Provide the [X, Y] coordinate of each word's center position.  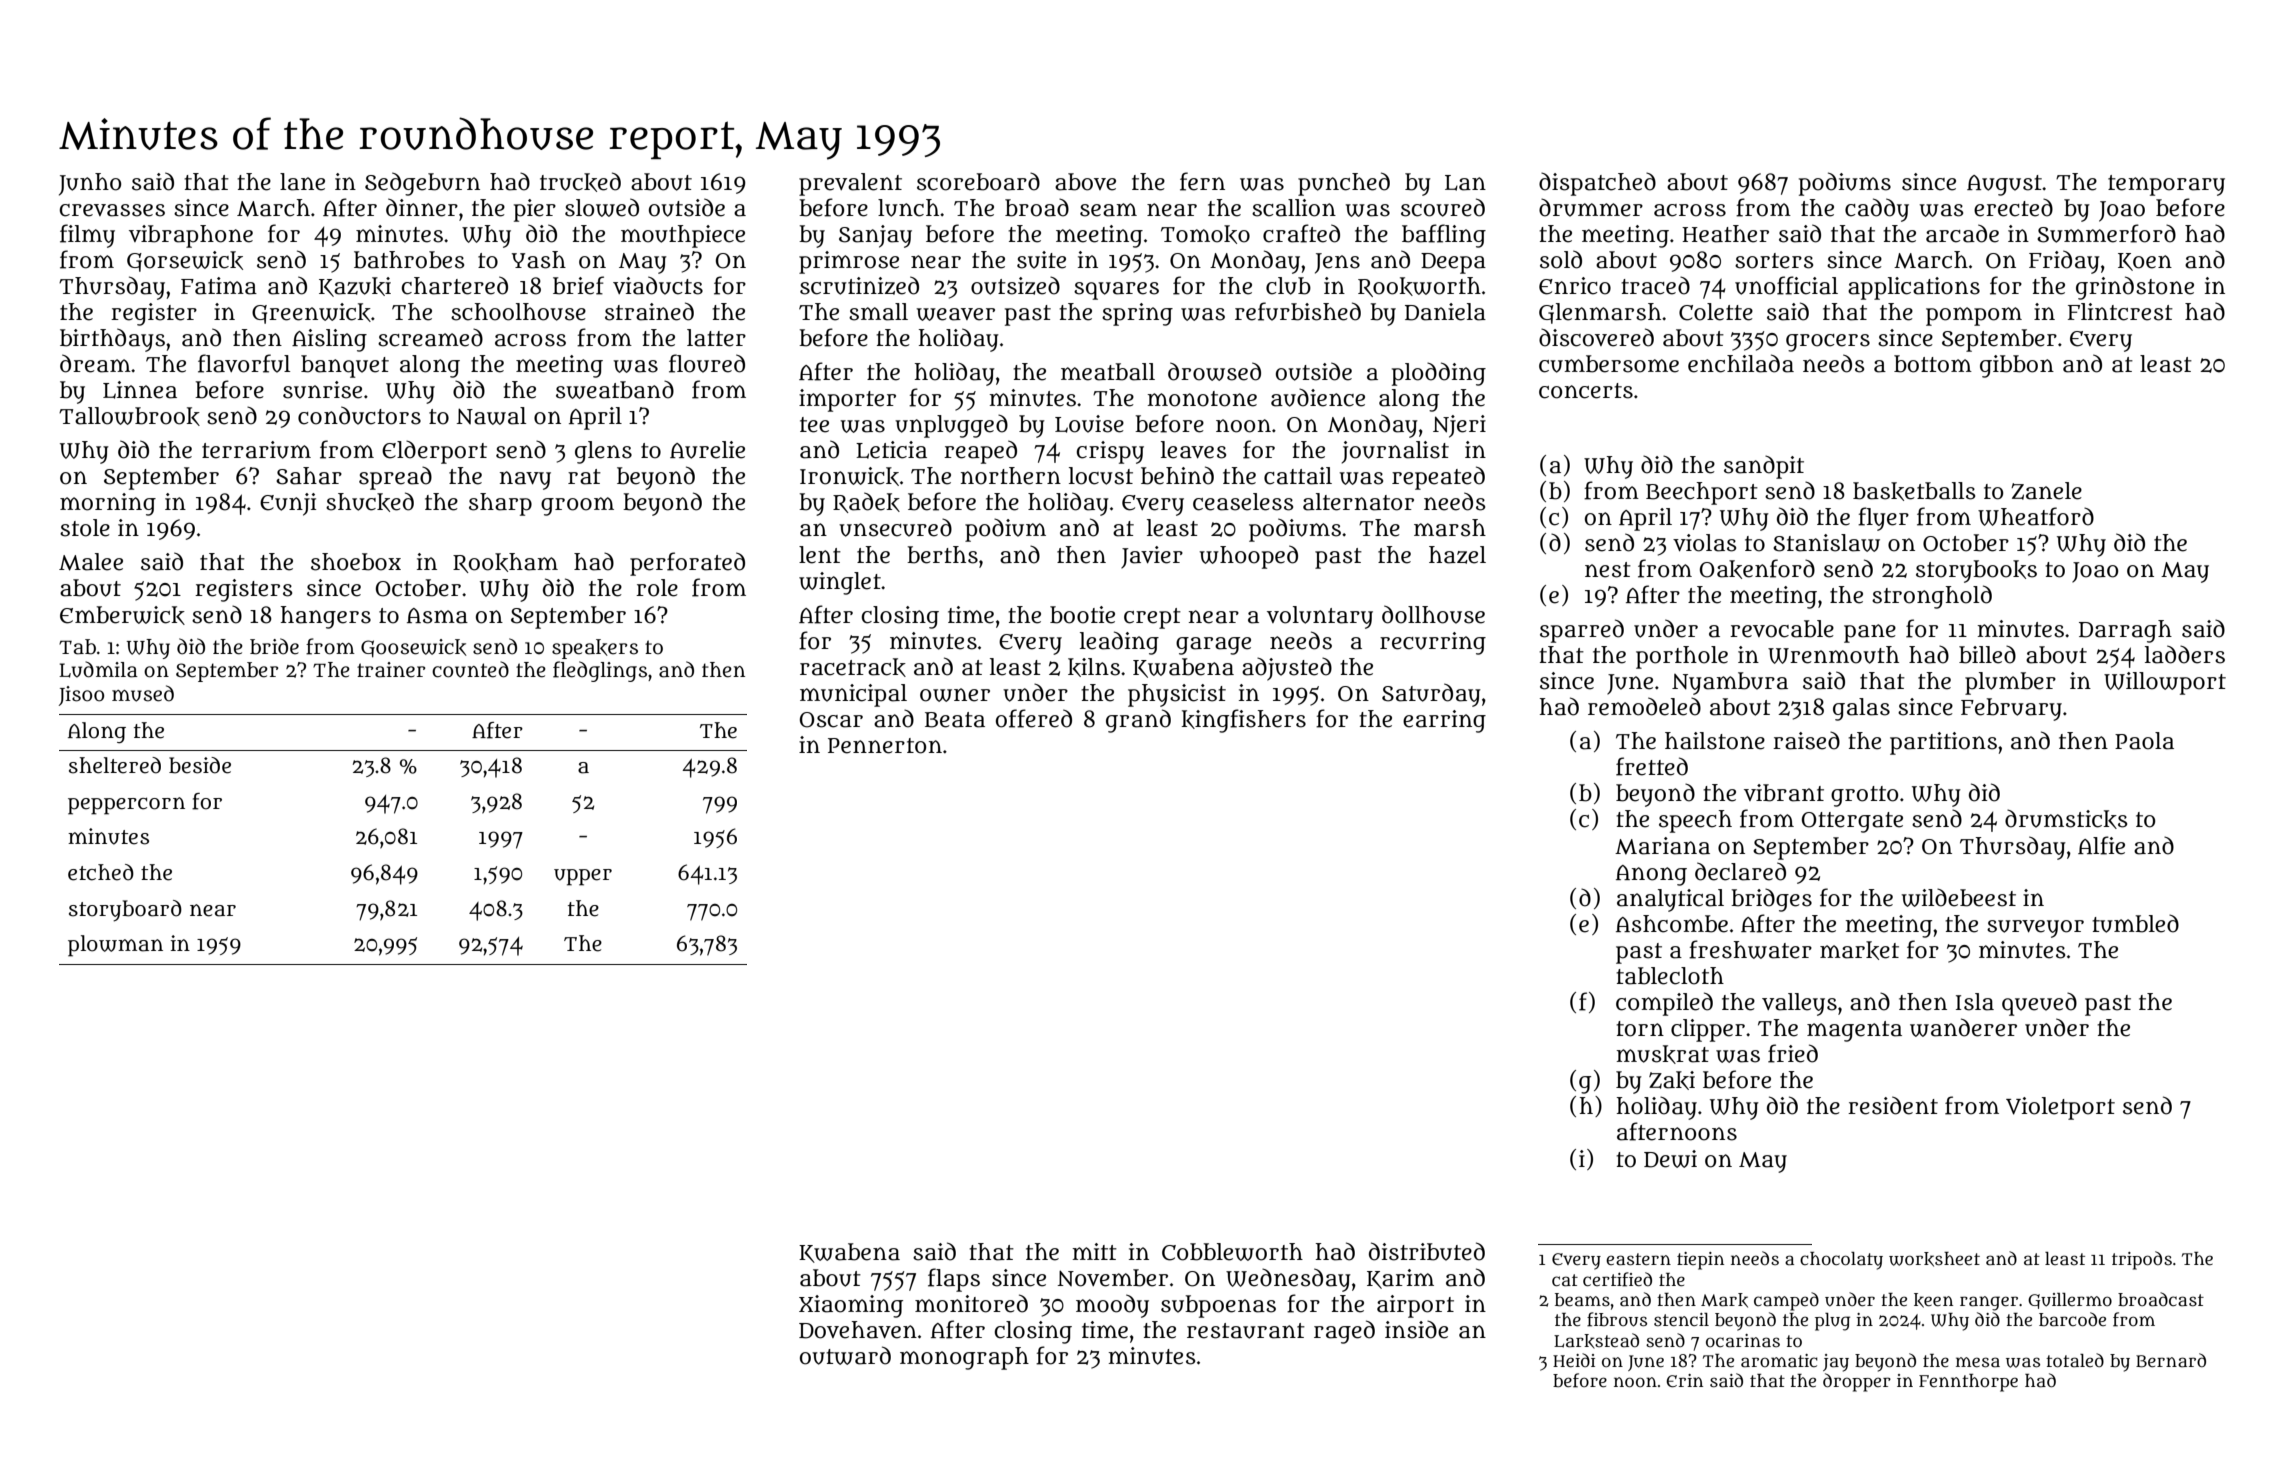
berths [942, 555]
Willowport [2165, 683]
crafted [1301, 233]
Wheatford [2036, 516]
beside [200, 765]
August [2004, 185]
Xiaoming [851, 1306]
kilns [1094, 667]
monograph [964, 1358]
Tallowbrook [129, 416]
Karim [1400, 1279]
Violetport [2060, 1108]
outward [845, 1355]
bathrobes [409, 260]
